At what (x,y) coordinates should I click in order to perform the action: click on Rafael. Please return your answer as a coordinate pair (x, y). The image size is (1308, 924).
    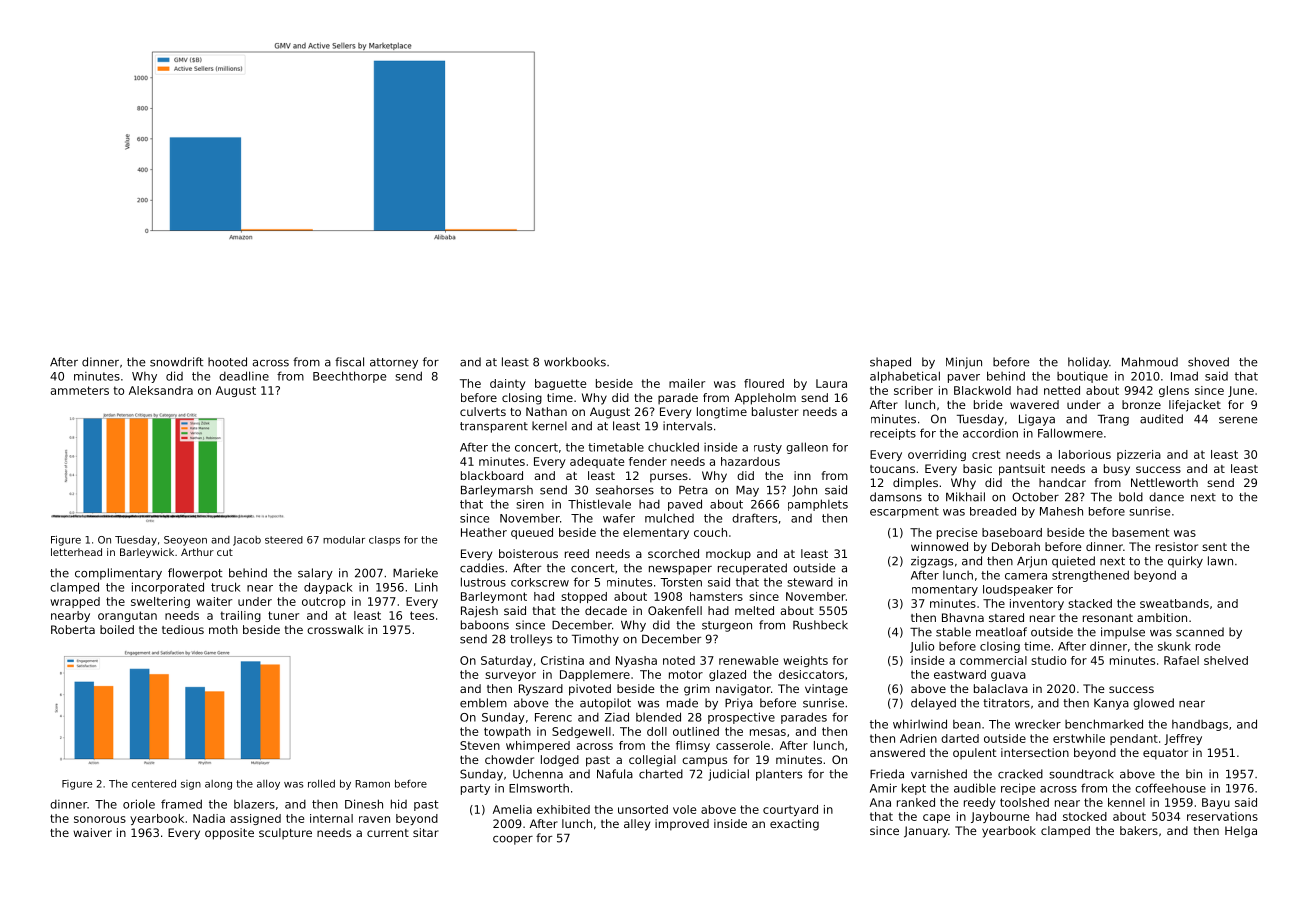
    Looking at the image, I should click on (1181, 660).
